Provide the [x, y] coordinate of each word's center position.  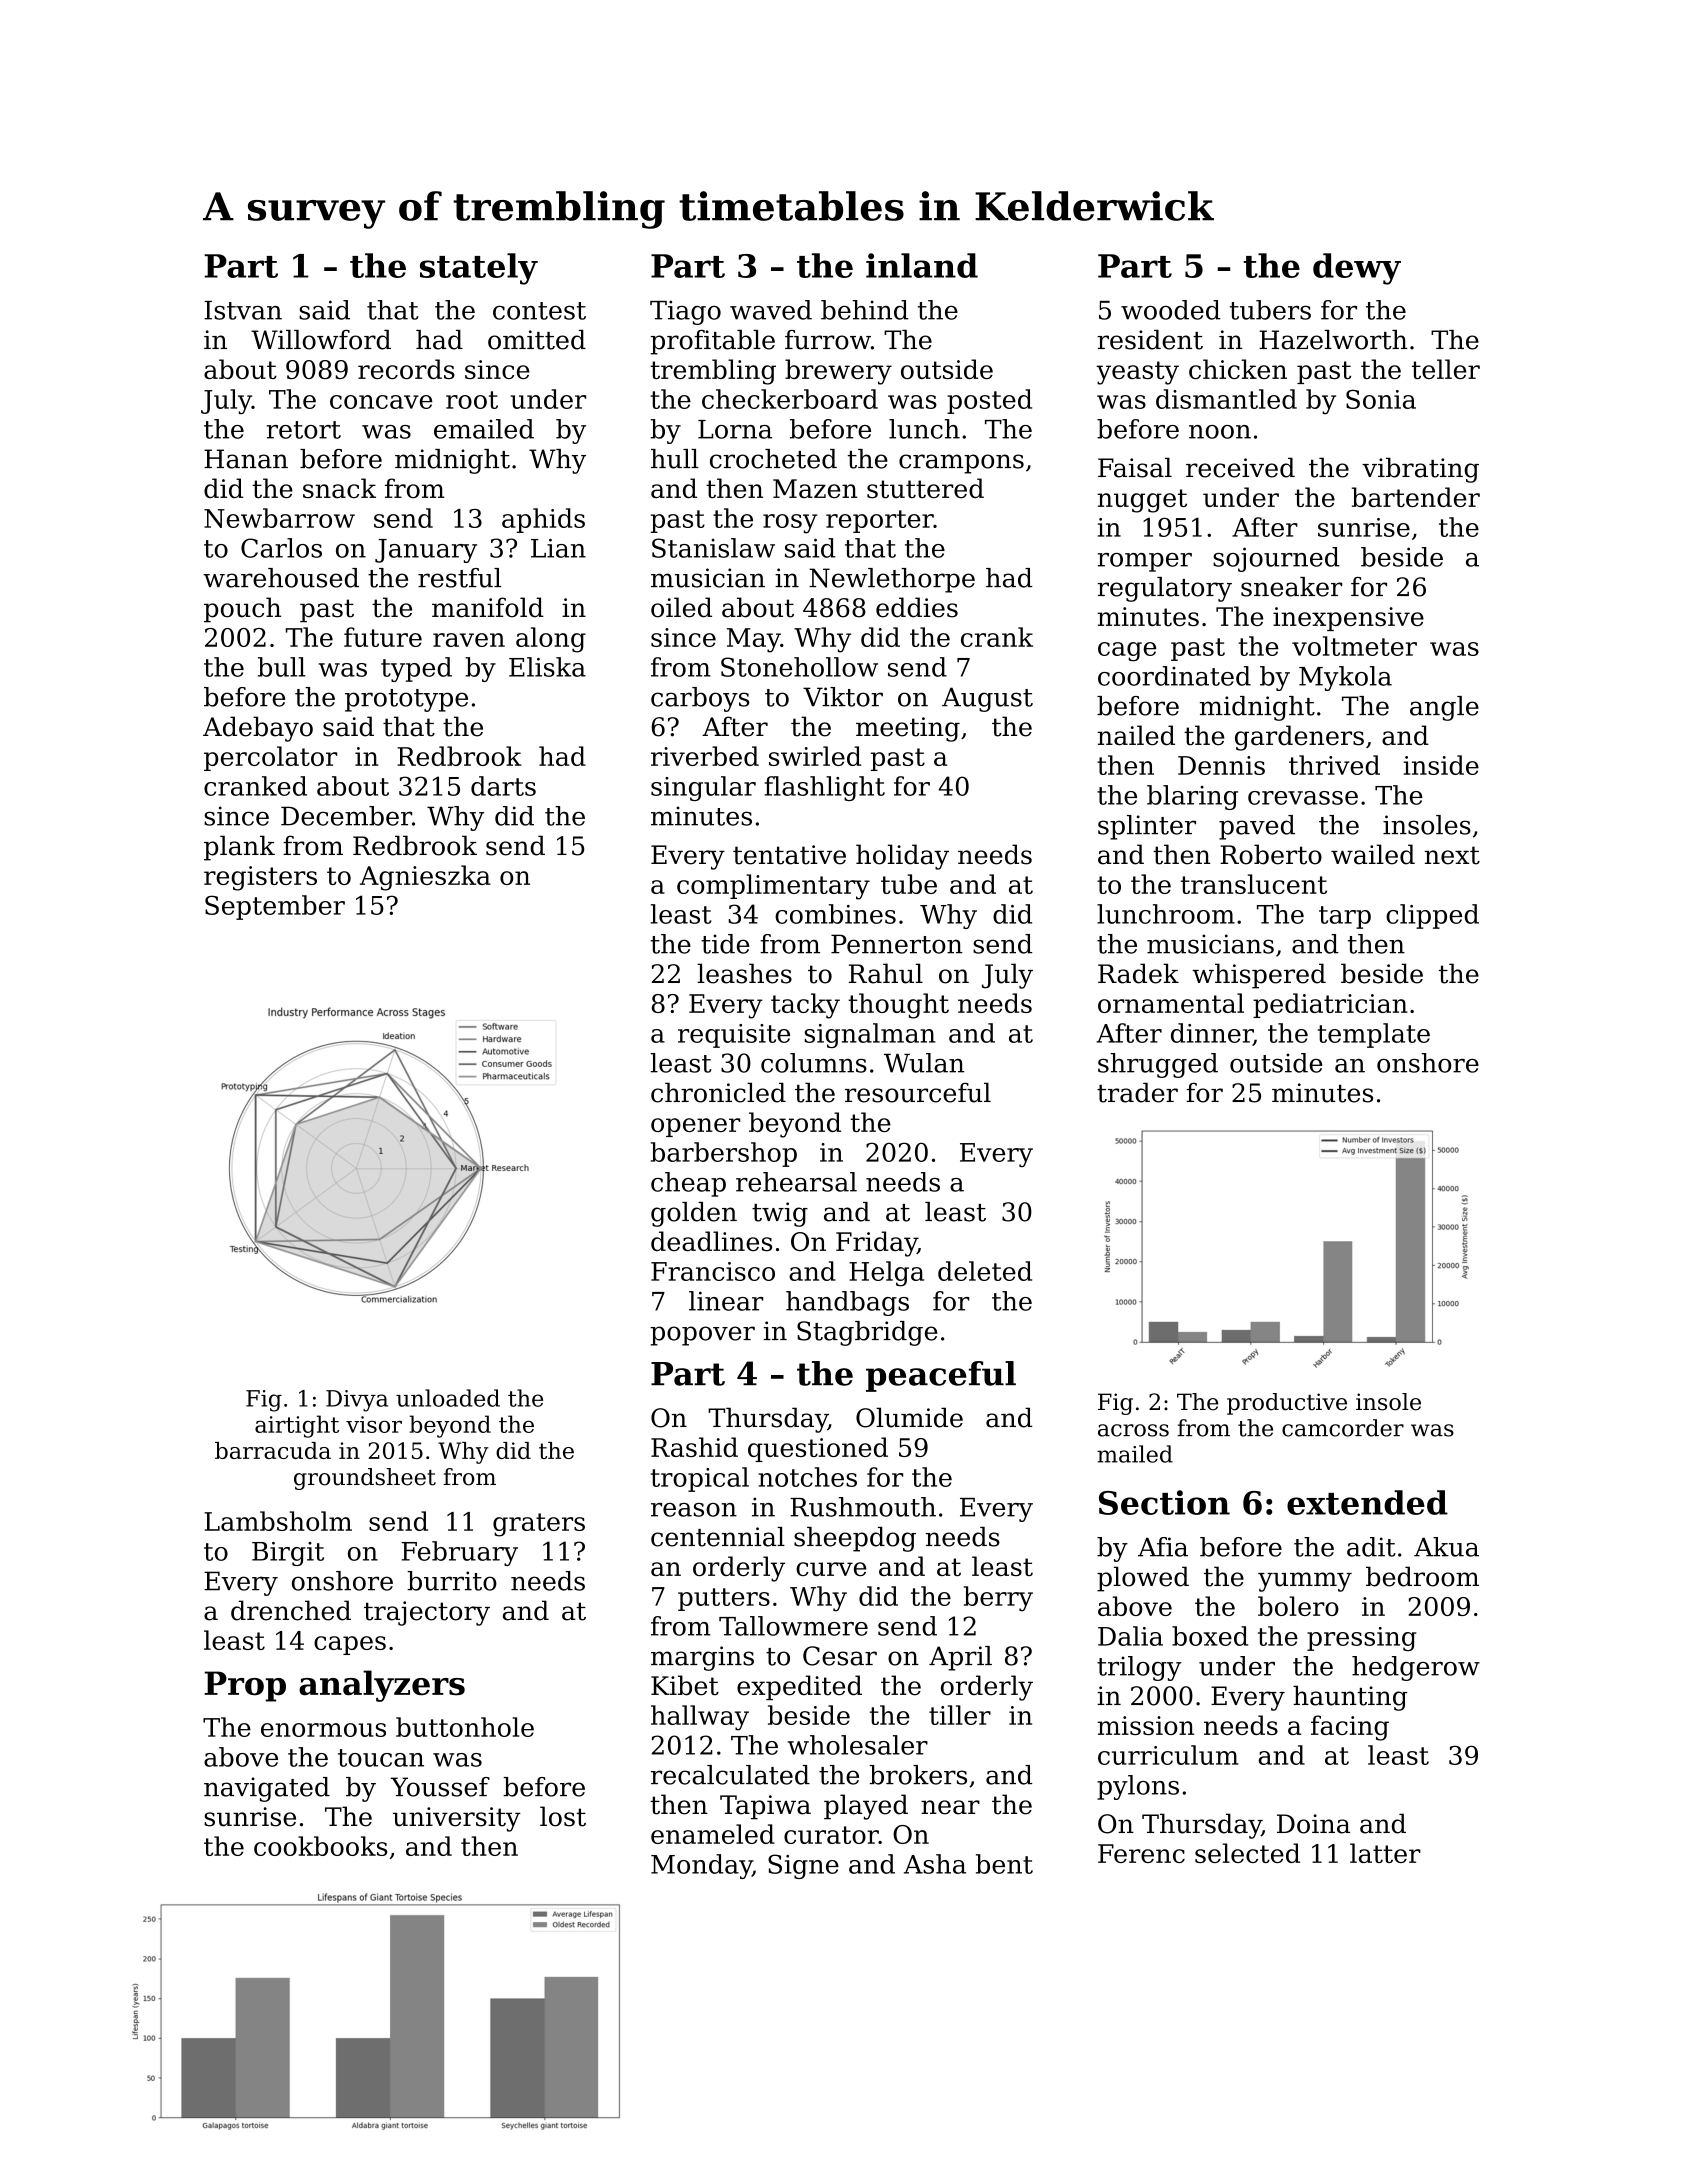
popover [703, 1336]
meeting [908, 729]
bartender [1416, 497]
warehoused [281, 578]
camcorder [1343, 1428]
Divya [357, 1401]
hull [675, 459]
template [1374, 1035]
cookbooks [320, 1846]
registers [260, 878]
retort [304, 430]
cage [1127, 652]
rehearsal [796, 1182]
